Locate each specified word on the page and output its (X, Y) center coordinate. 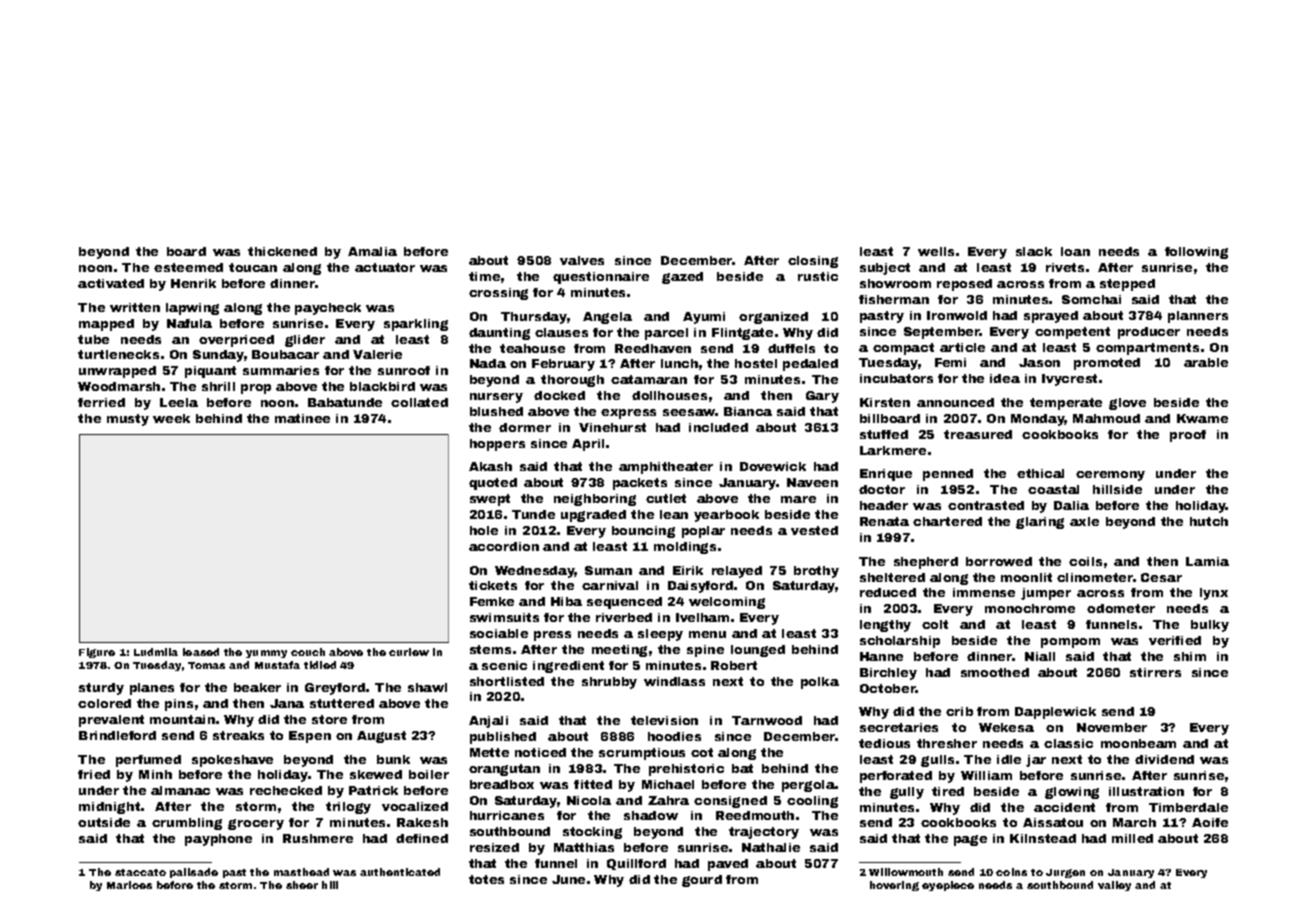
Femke (492, 601)
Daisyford (700, 587)
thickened (282, 251)
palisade (194, 873)
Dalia (1071, 505)
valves (582, 260)
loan (1075, 251)
